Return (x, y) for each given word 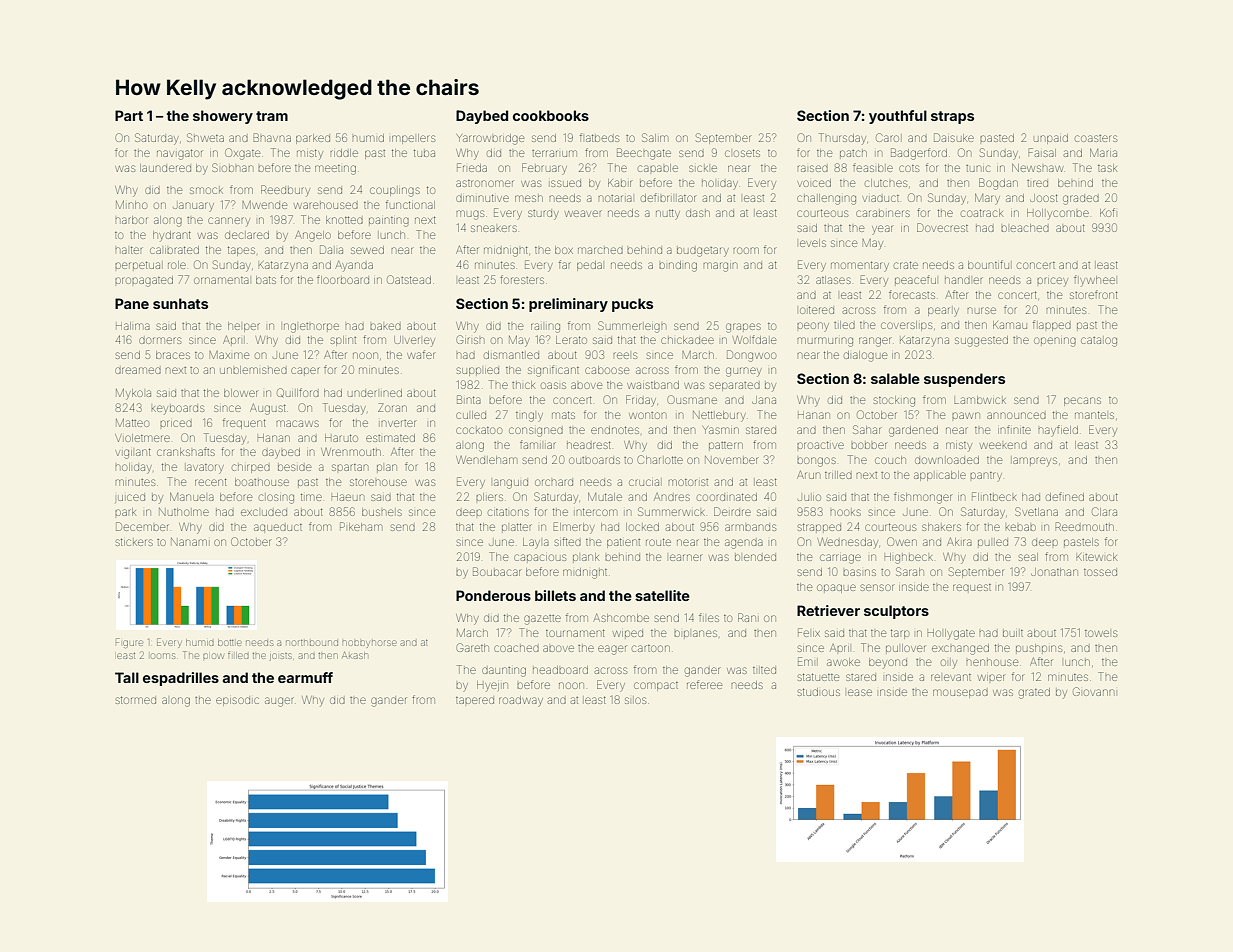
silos (635, 700)
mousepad (960, 693)
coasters (1096, 138)
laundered (165, 168)
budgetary (703, 252)
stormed (136, 700)
